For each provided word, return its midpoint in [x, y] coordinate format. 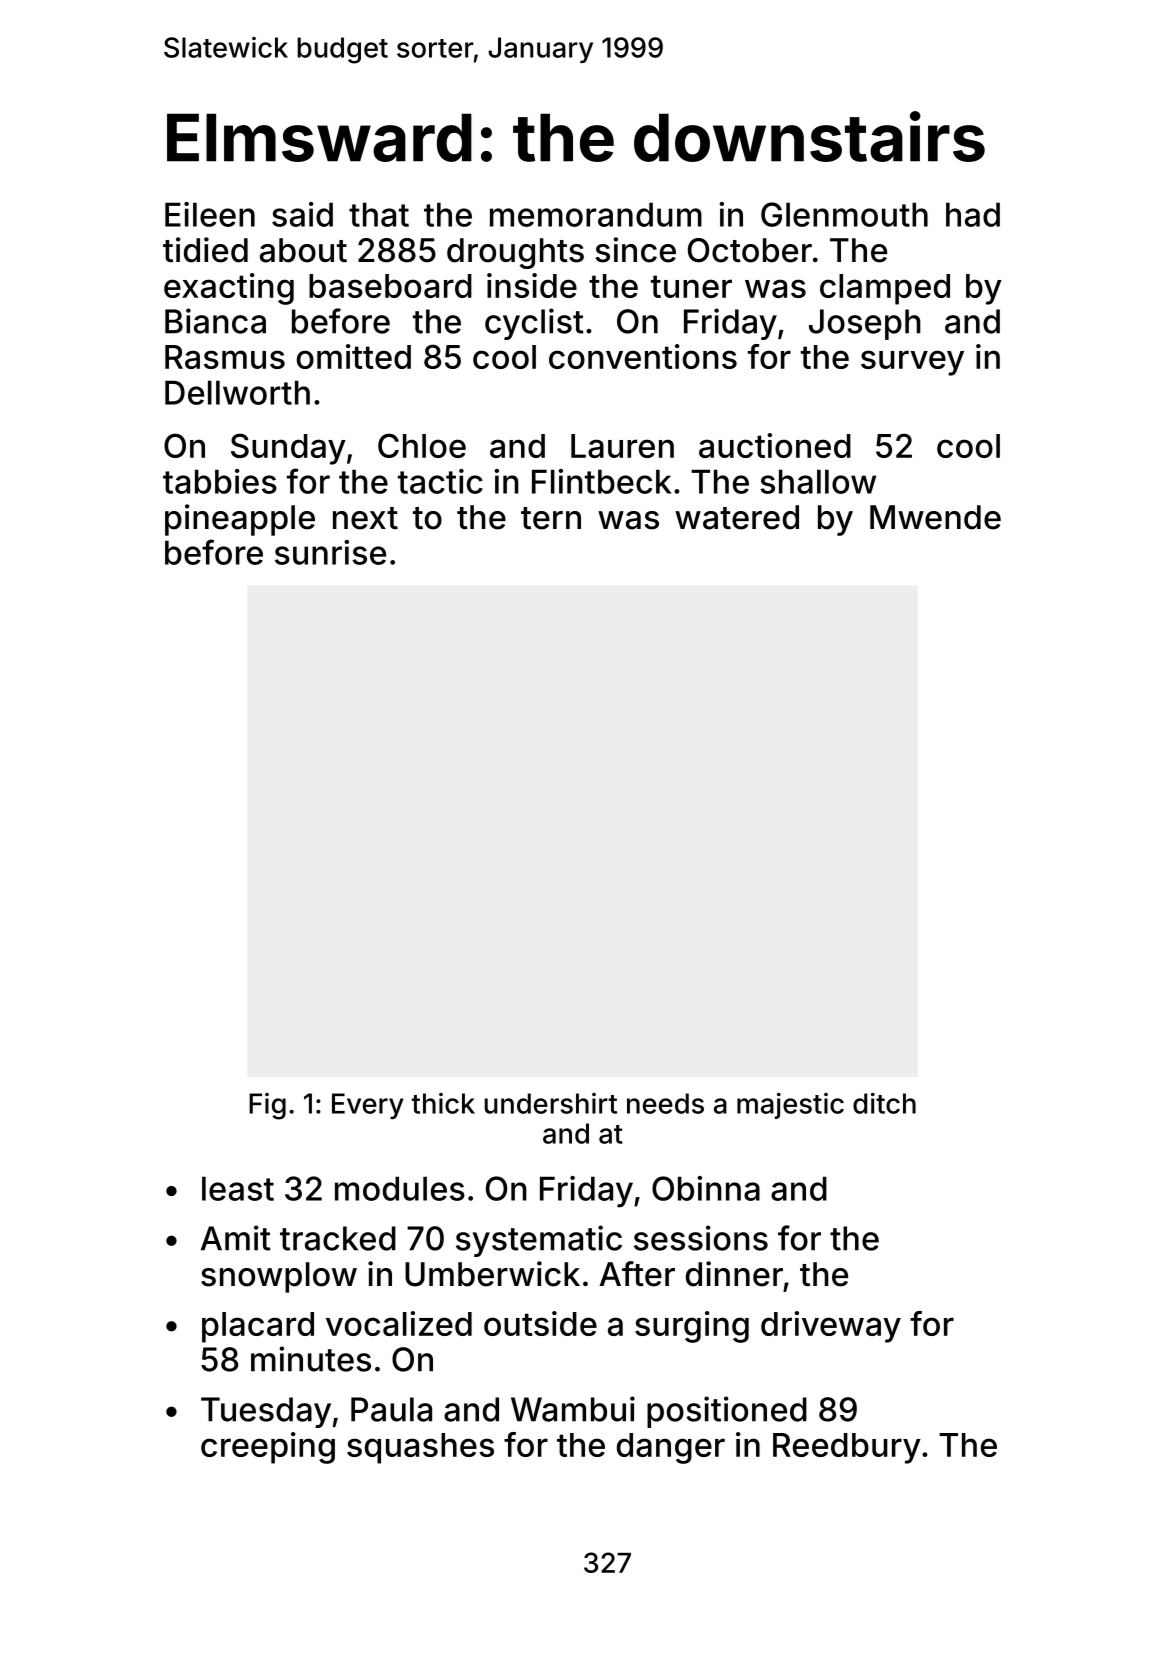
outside [540, 1323]
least [238, 1188]
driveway [831, 1327]
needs [665, 1103]
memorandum [596, 214]
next [365, 518]
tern [551, 518]
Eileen [210, 214]
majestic [790, 1106]
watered [737, 517]
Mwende [935, 517]
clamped [885, 289]
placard [258, 1327]
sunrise [330, 552]
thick [443, 1103]
